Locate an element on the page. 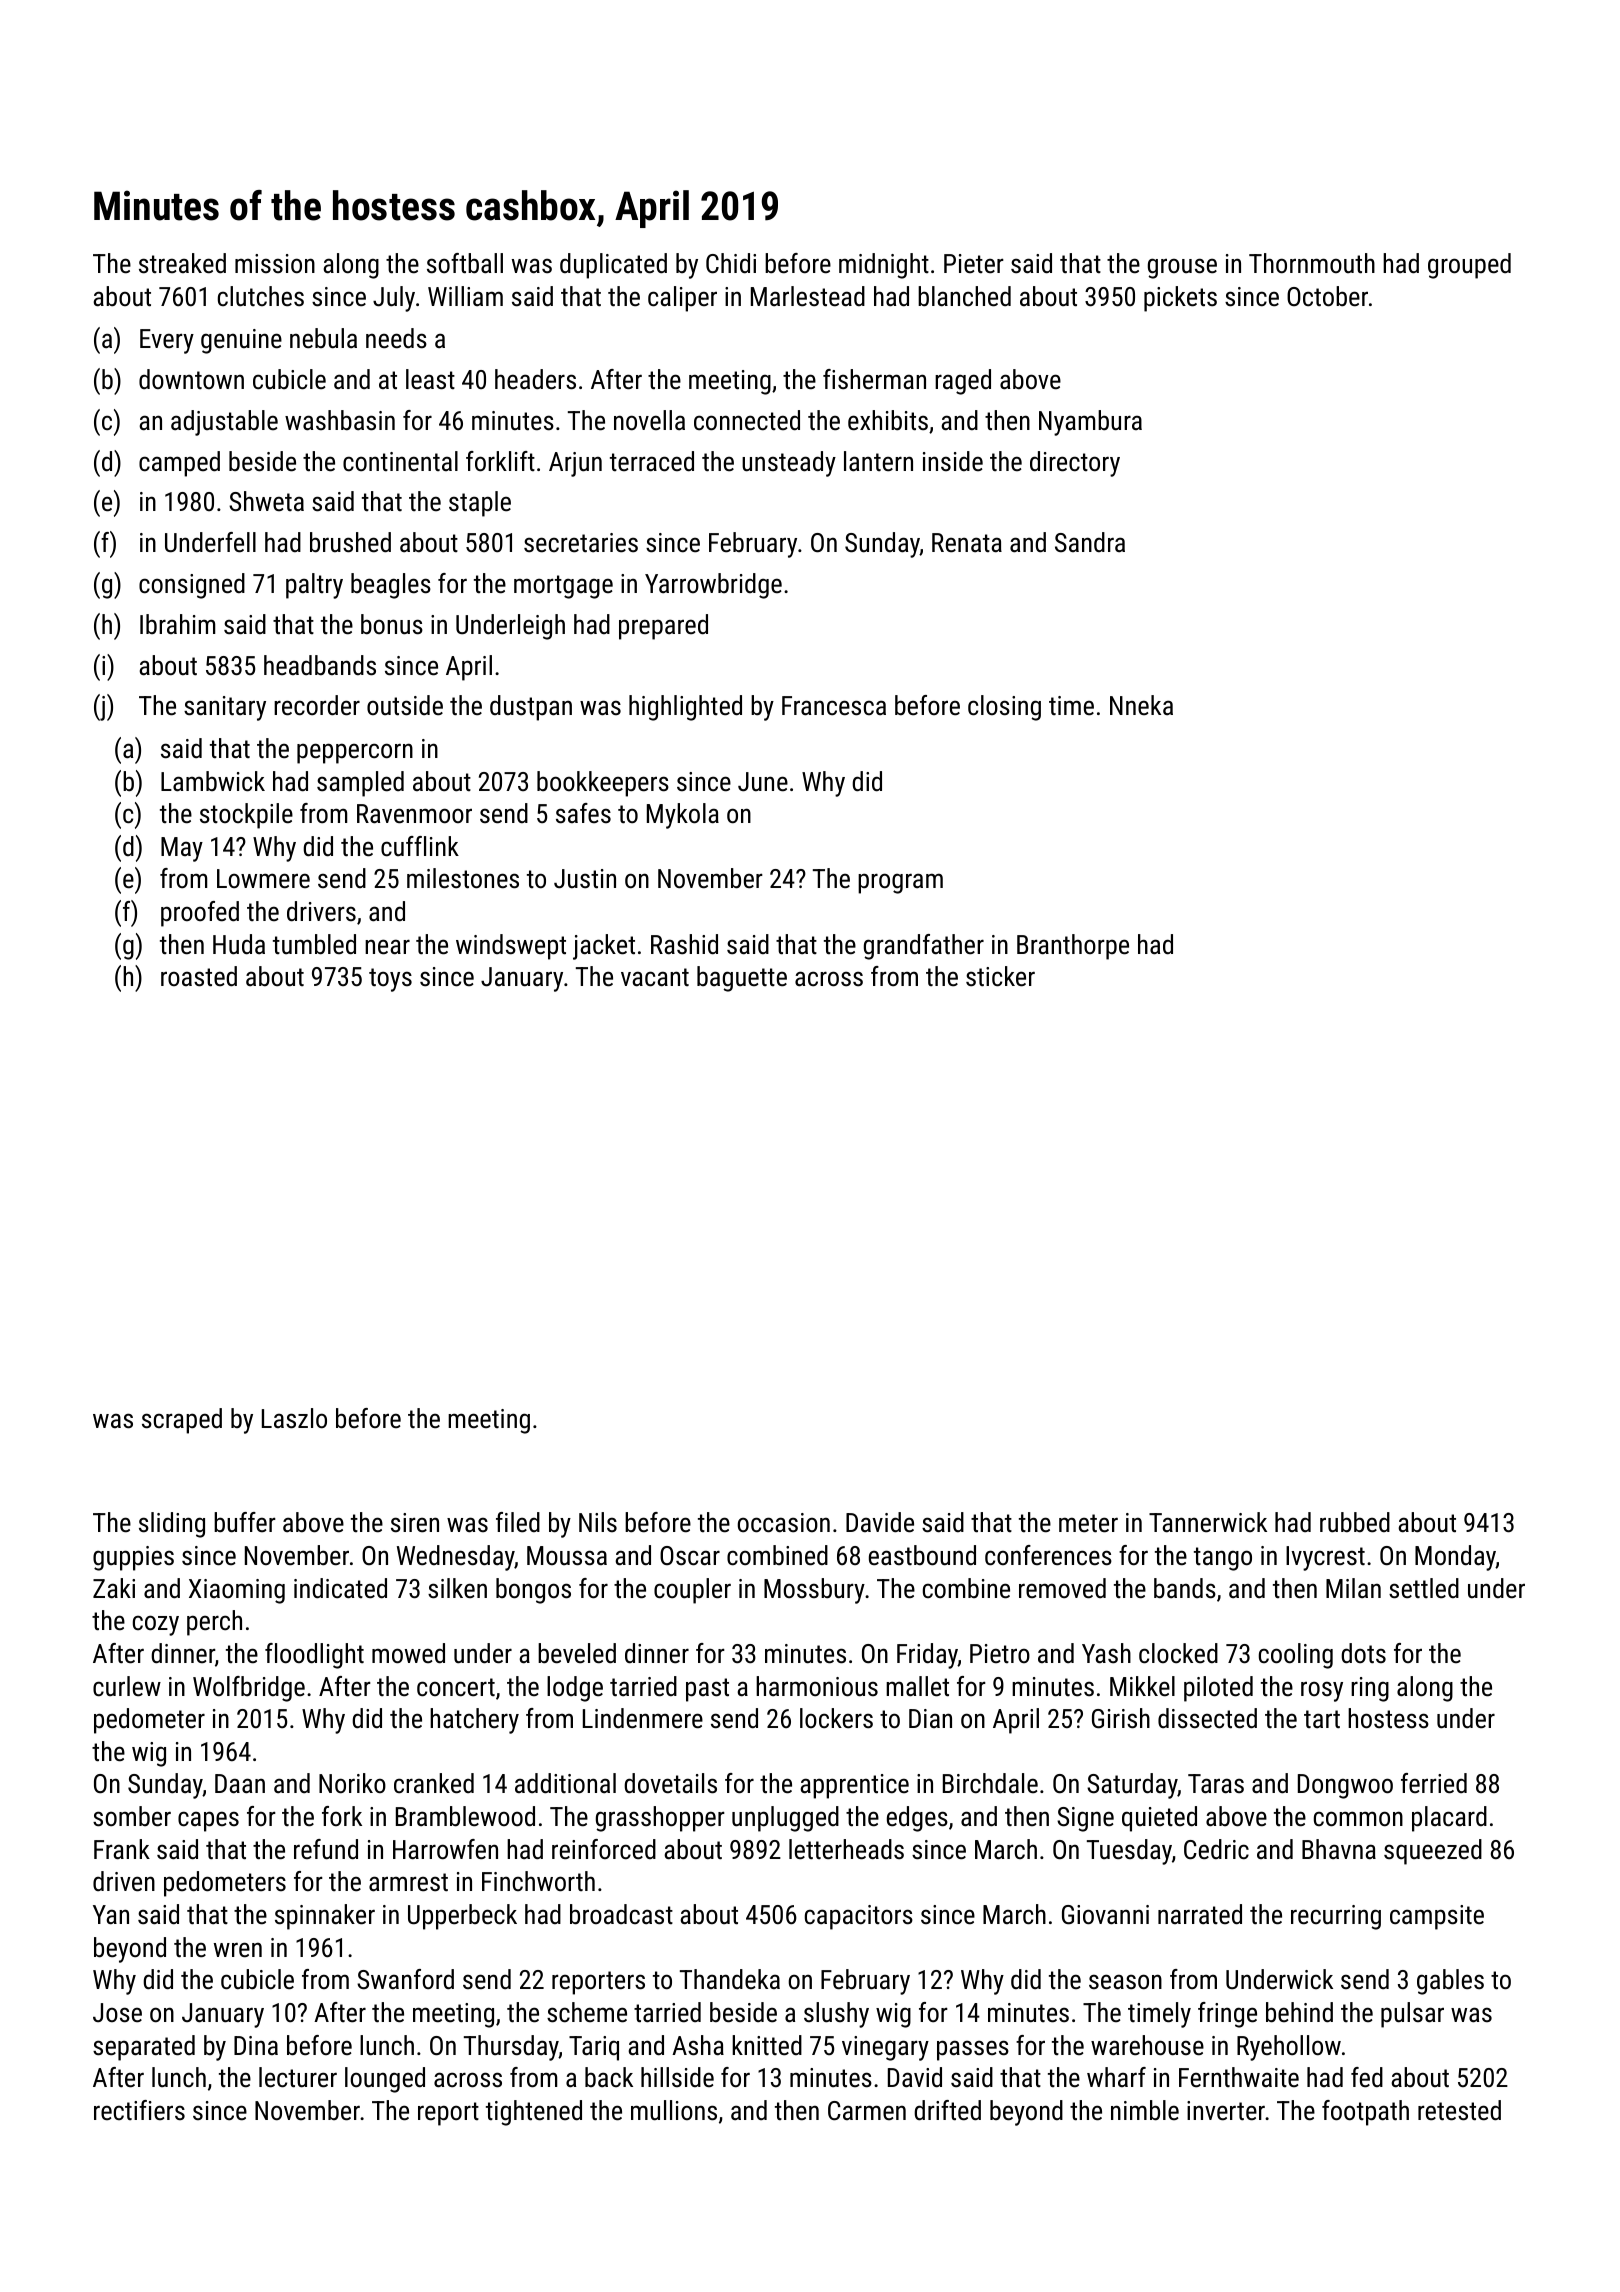 The height and width of the document is (2292, 1620). lecturer is located at coordinates (298, 2077).
